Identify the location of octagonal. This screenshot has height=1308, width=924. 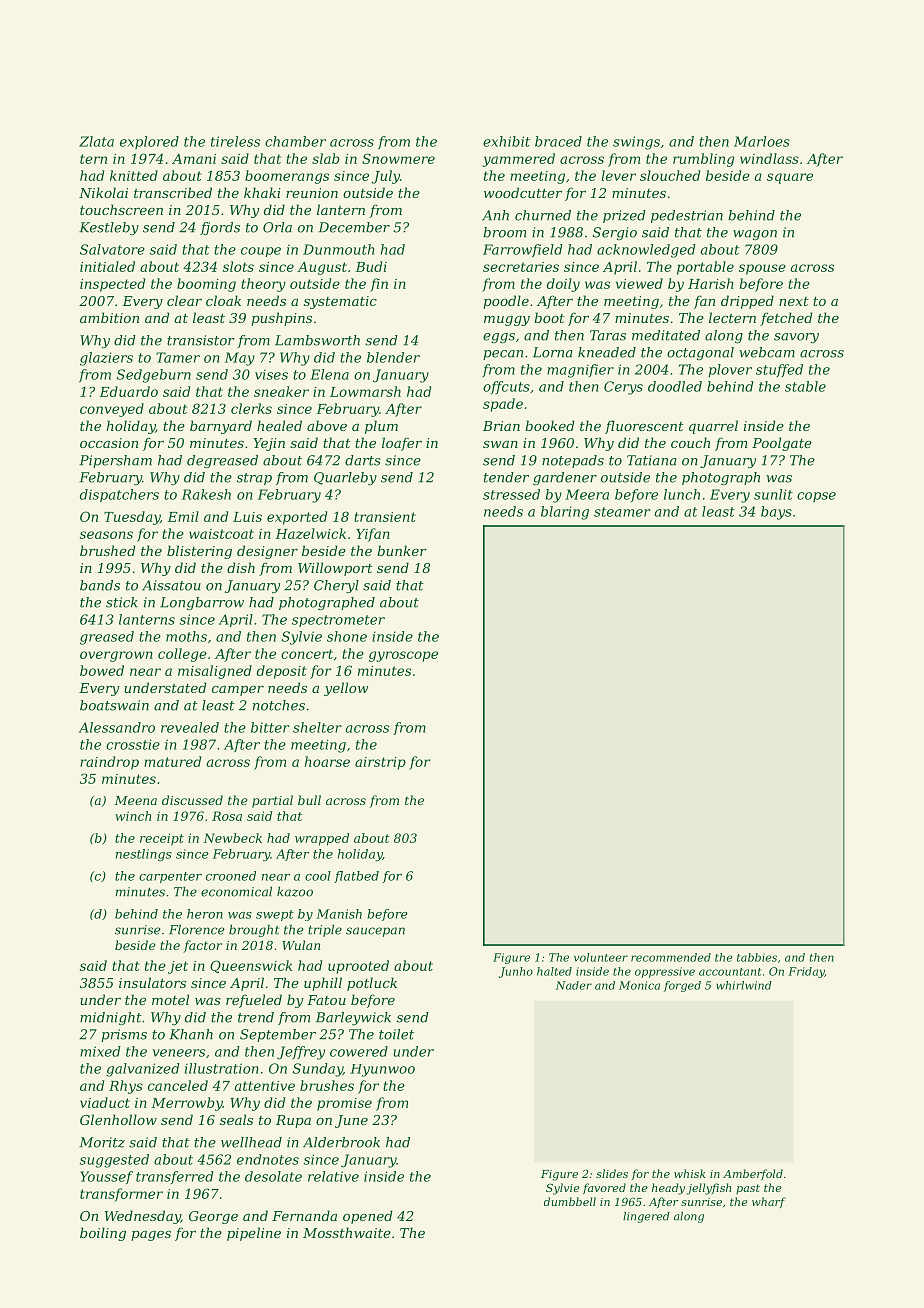
(700, 353).
